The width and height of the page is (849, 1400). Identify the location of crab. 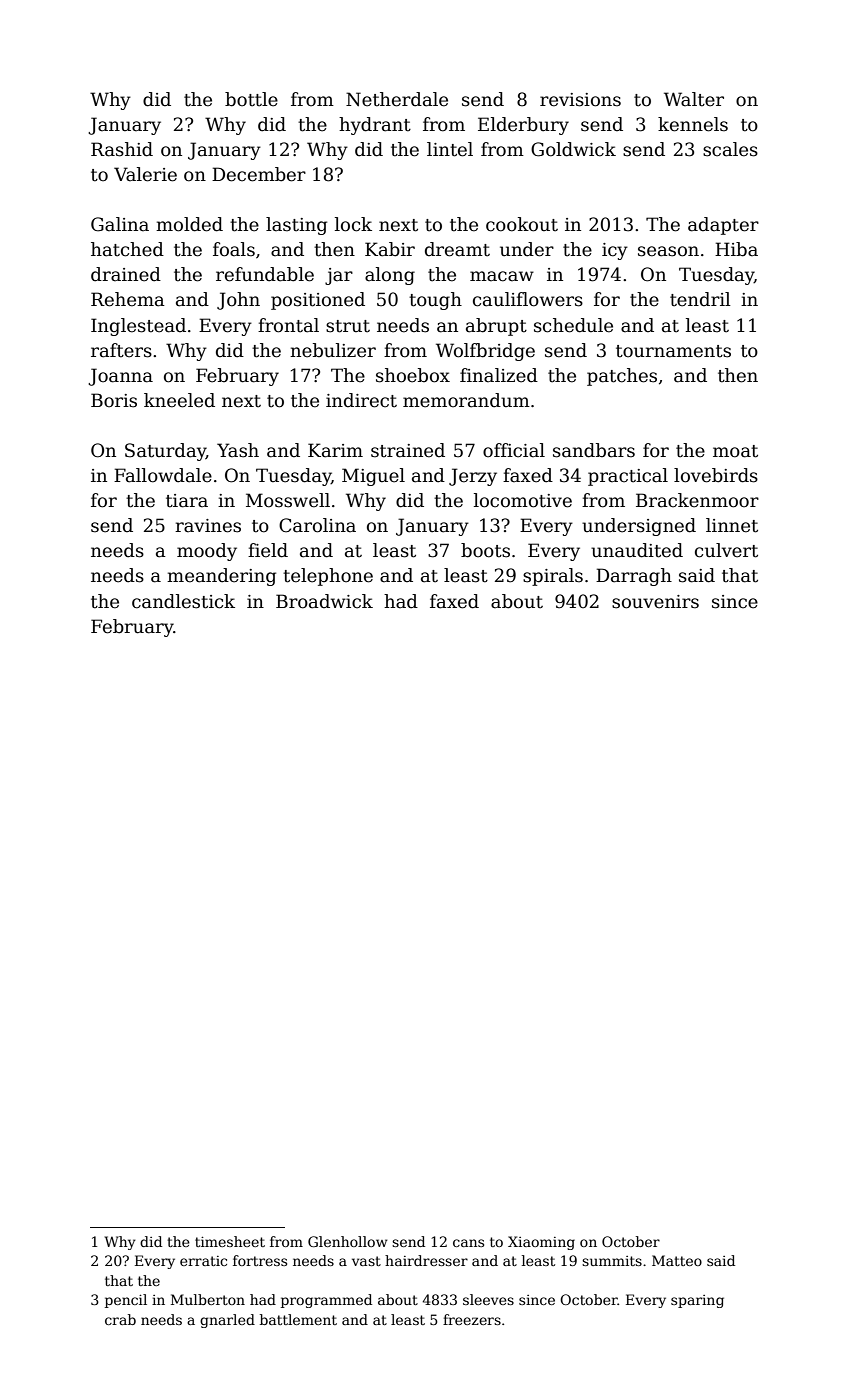
(120, 1319).
